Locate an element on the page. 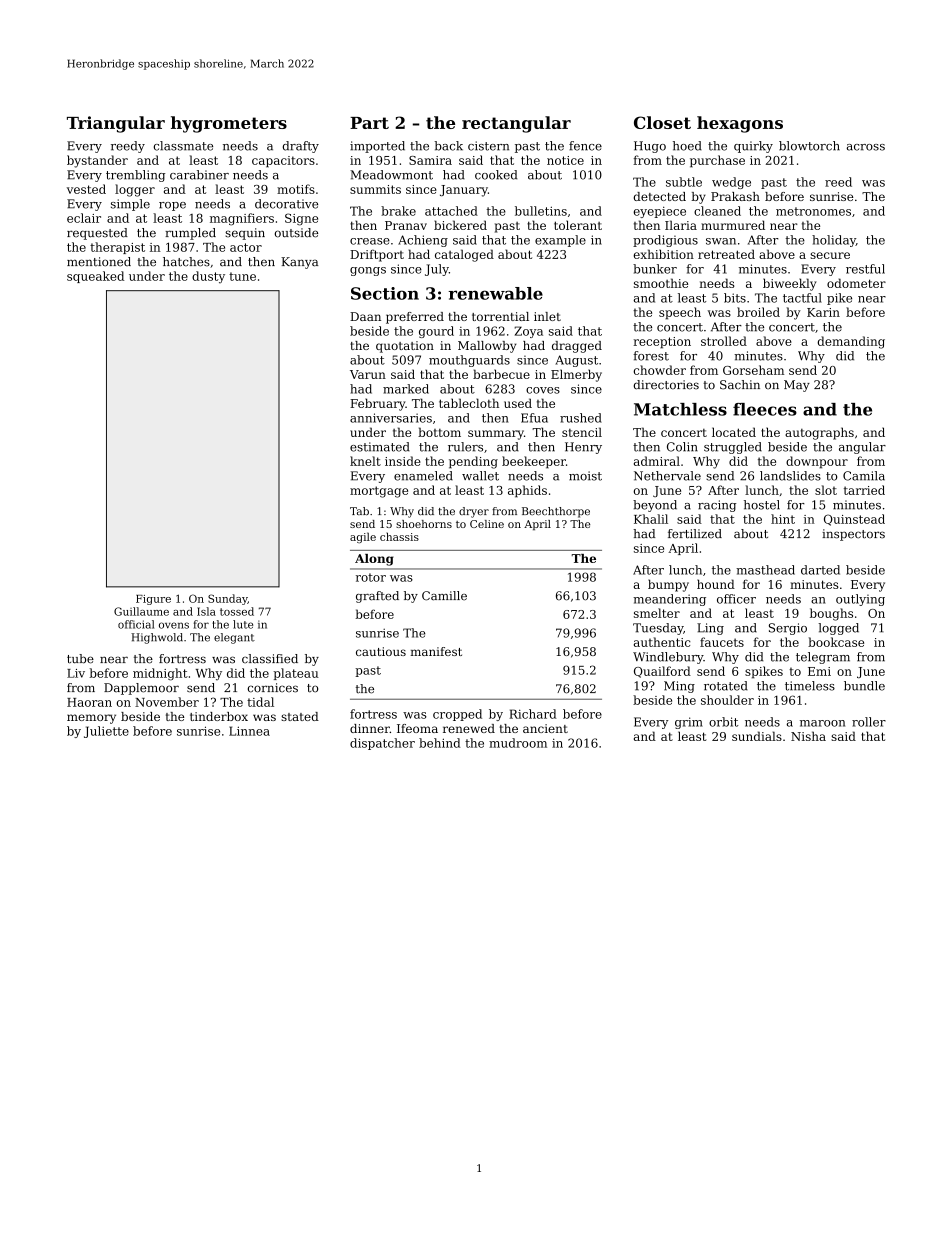 The width and height of the image is (952, 1233). February is located at coordinates (377, 404).
